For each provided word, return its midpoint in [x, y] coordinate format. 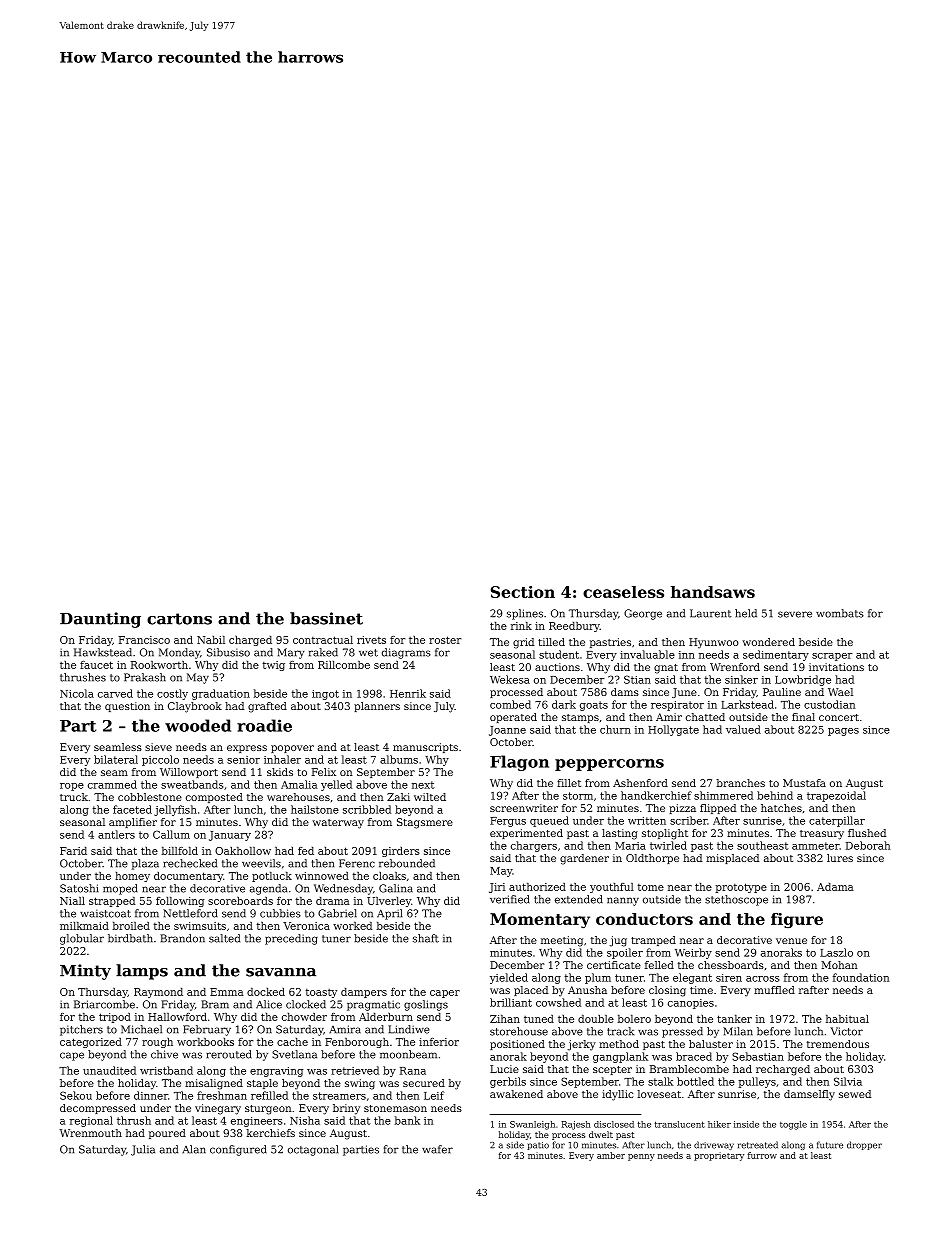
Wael [840, 692]
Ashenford [640, 783]
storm [578, 796]
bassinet [326, 618]
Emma [227, 992]
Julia [143, 1150]
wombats [840, 613]
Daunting [100, 620]
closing [667, 991]
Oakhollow [243, 851]
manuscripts [425, 748]
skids [280, 772]
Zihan [505, 1019]
